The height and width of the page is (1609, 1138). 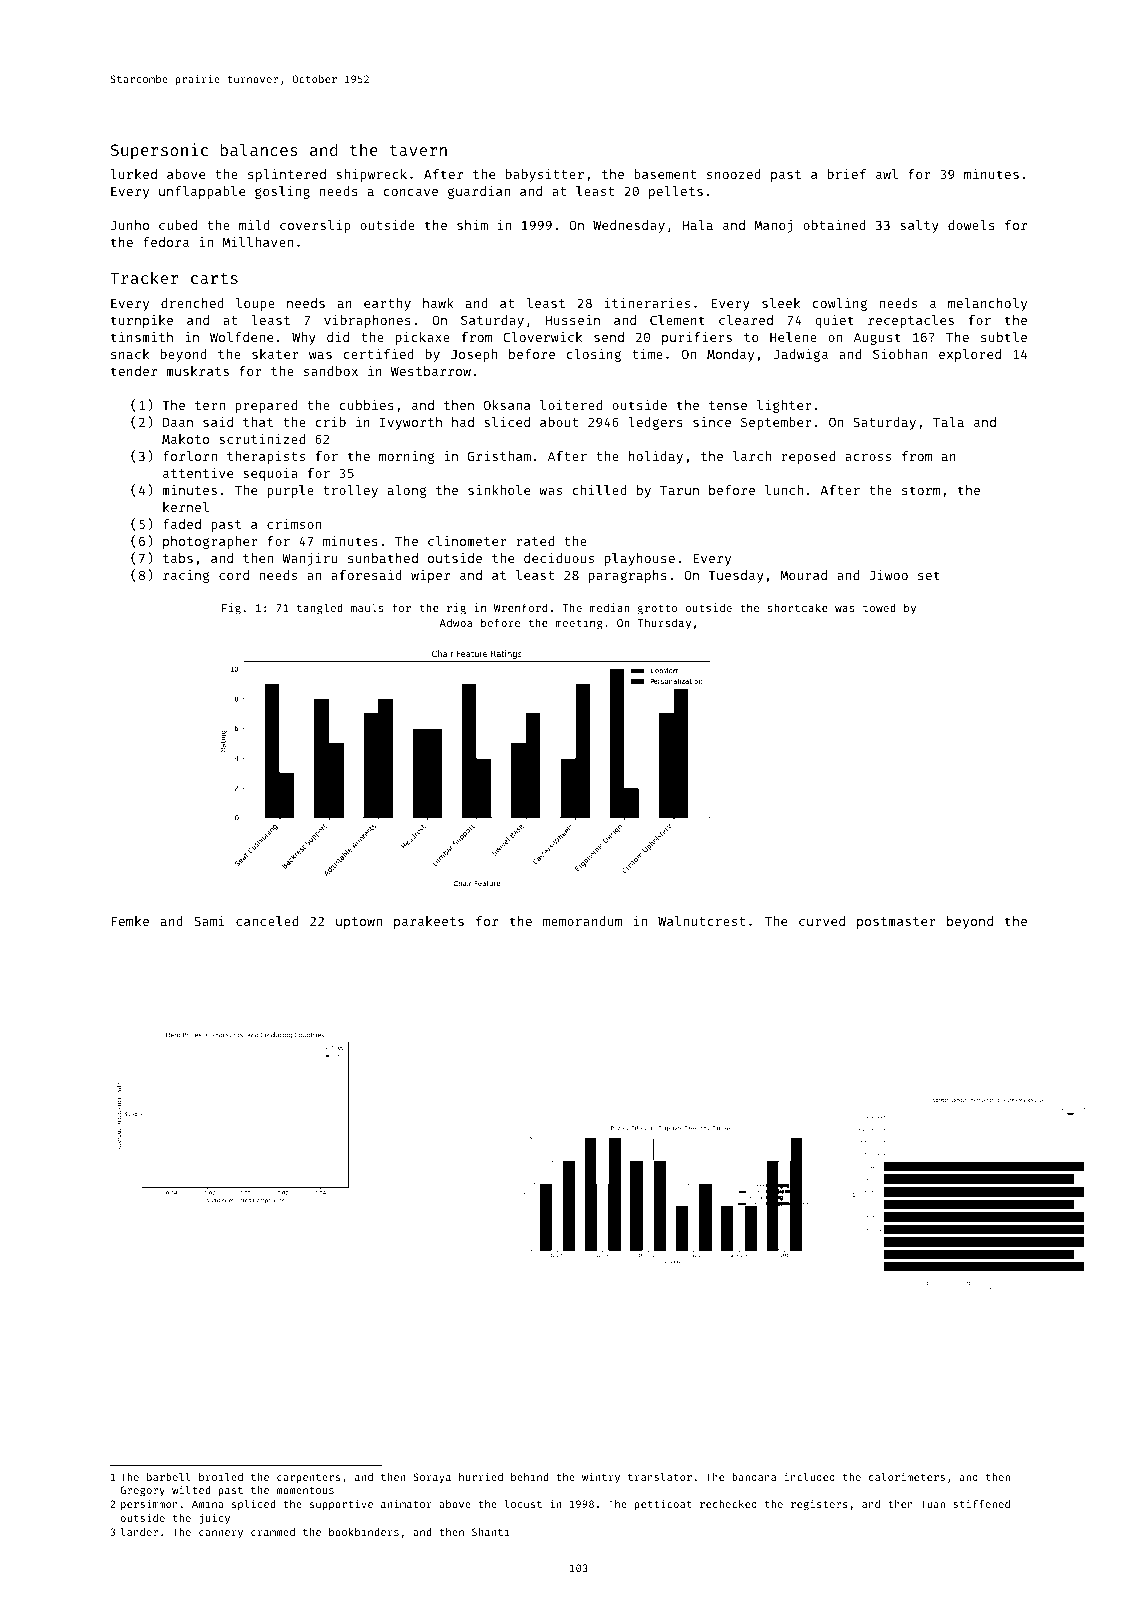 I want to click on canceled, so click(x=267, y=921).
